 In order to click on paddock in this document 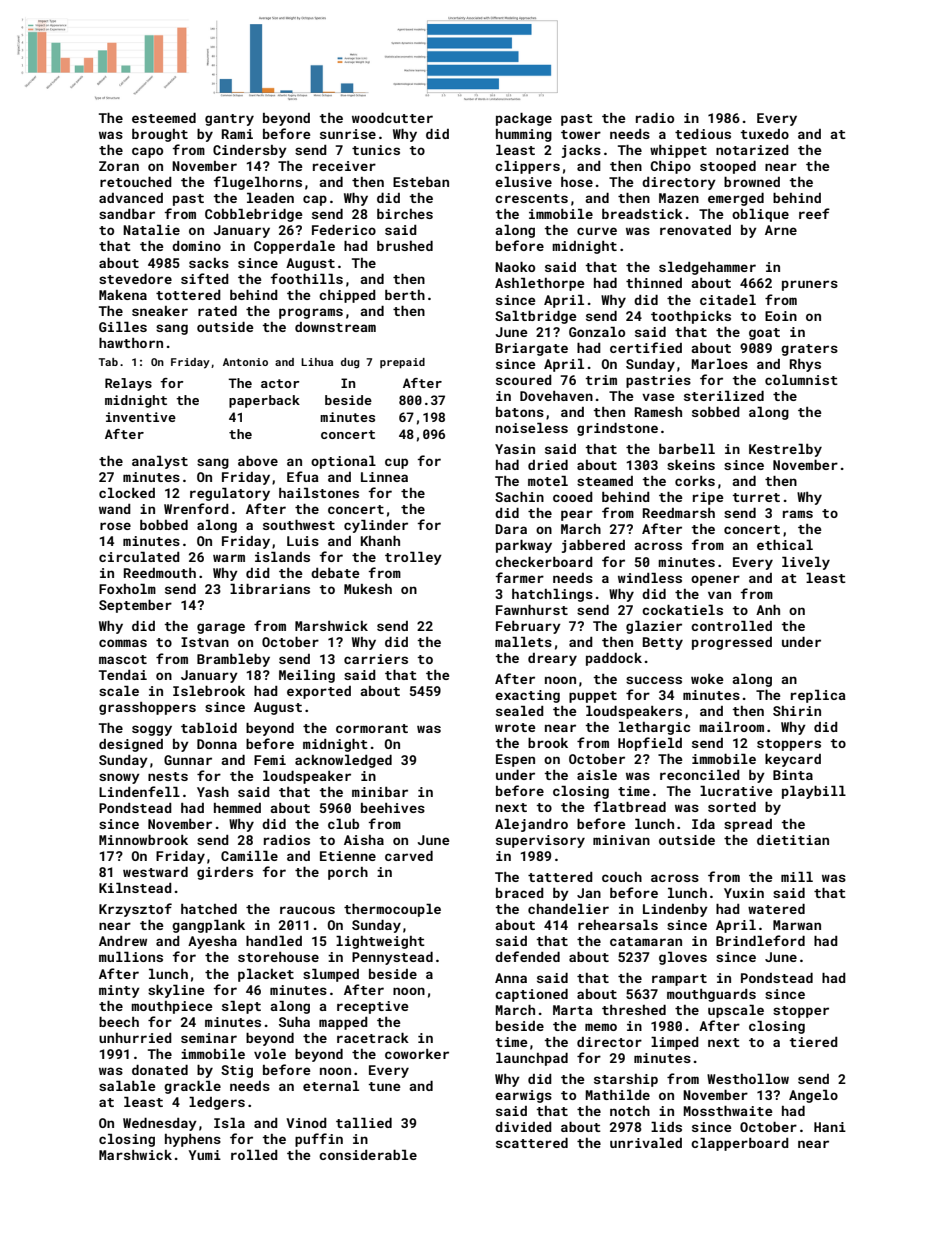, I will do `click(614, 659)`.
